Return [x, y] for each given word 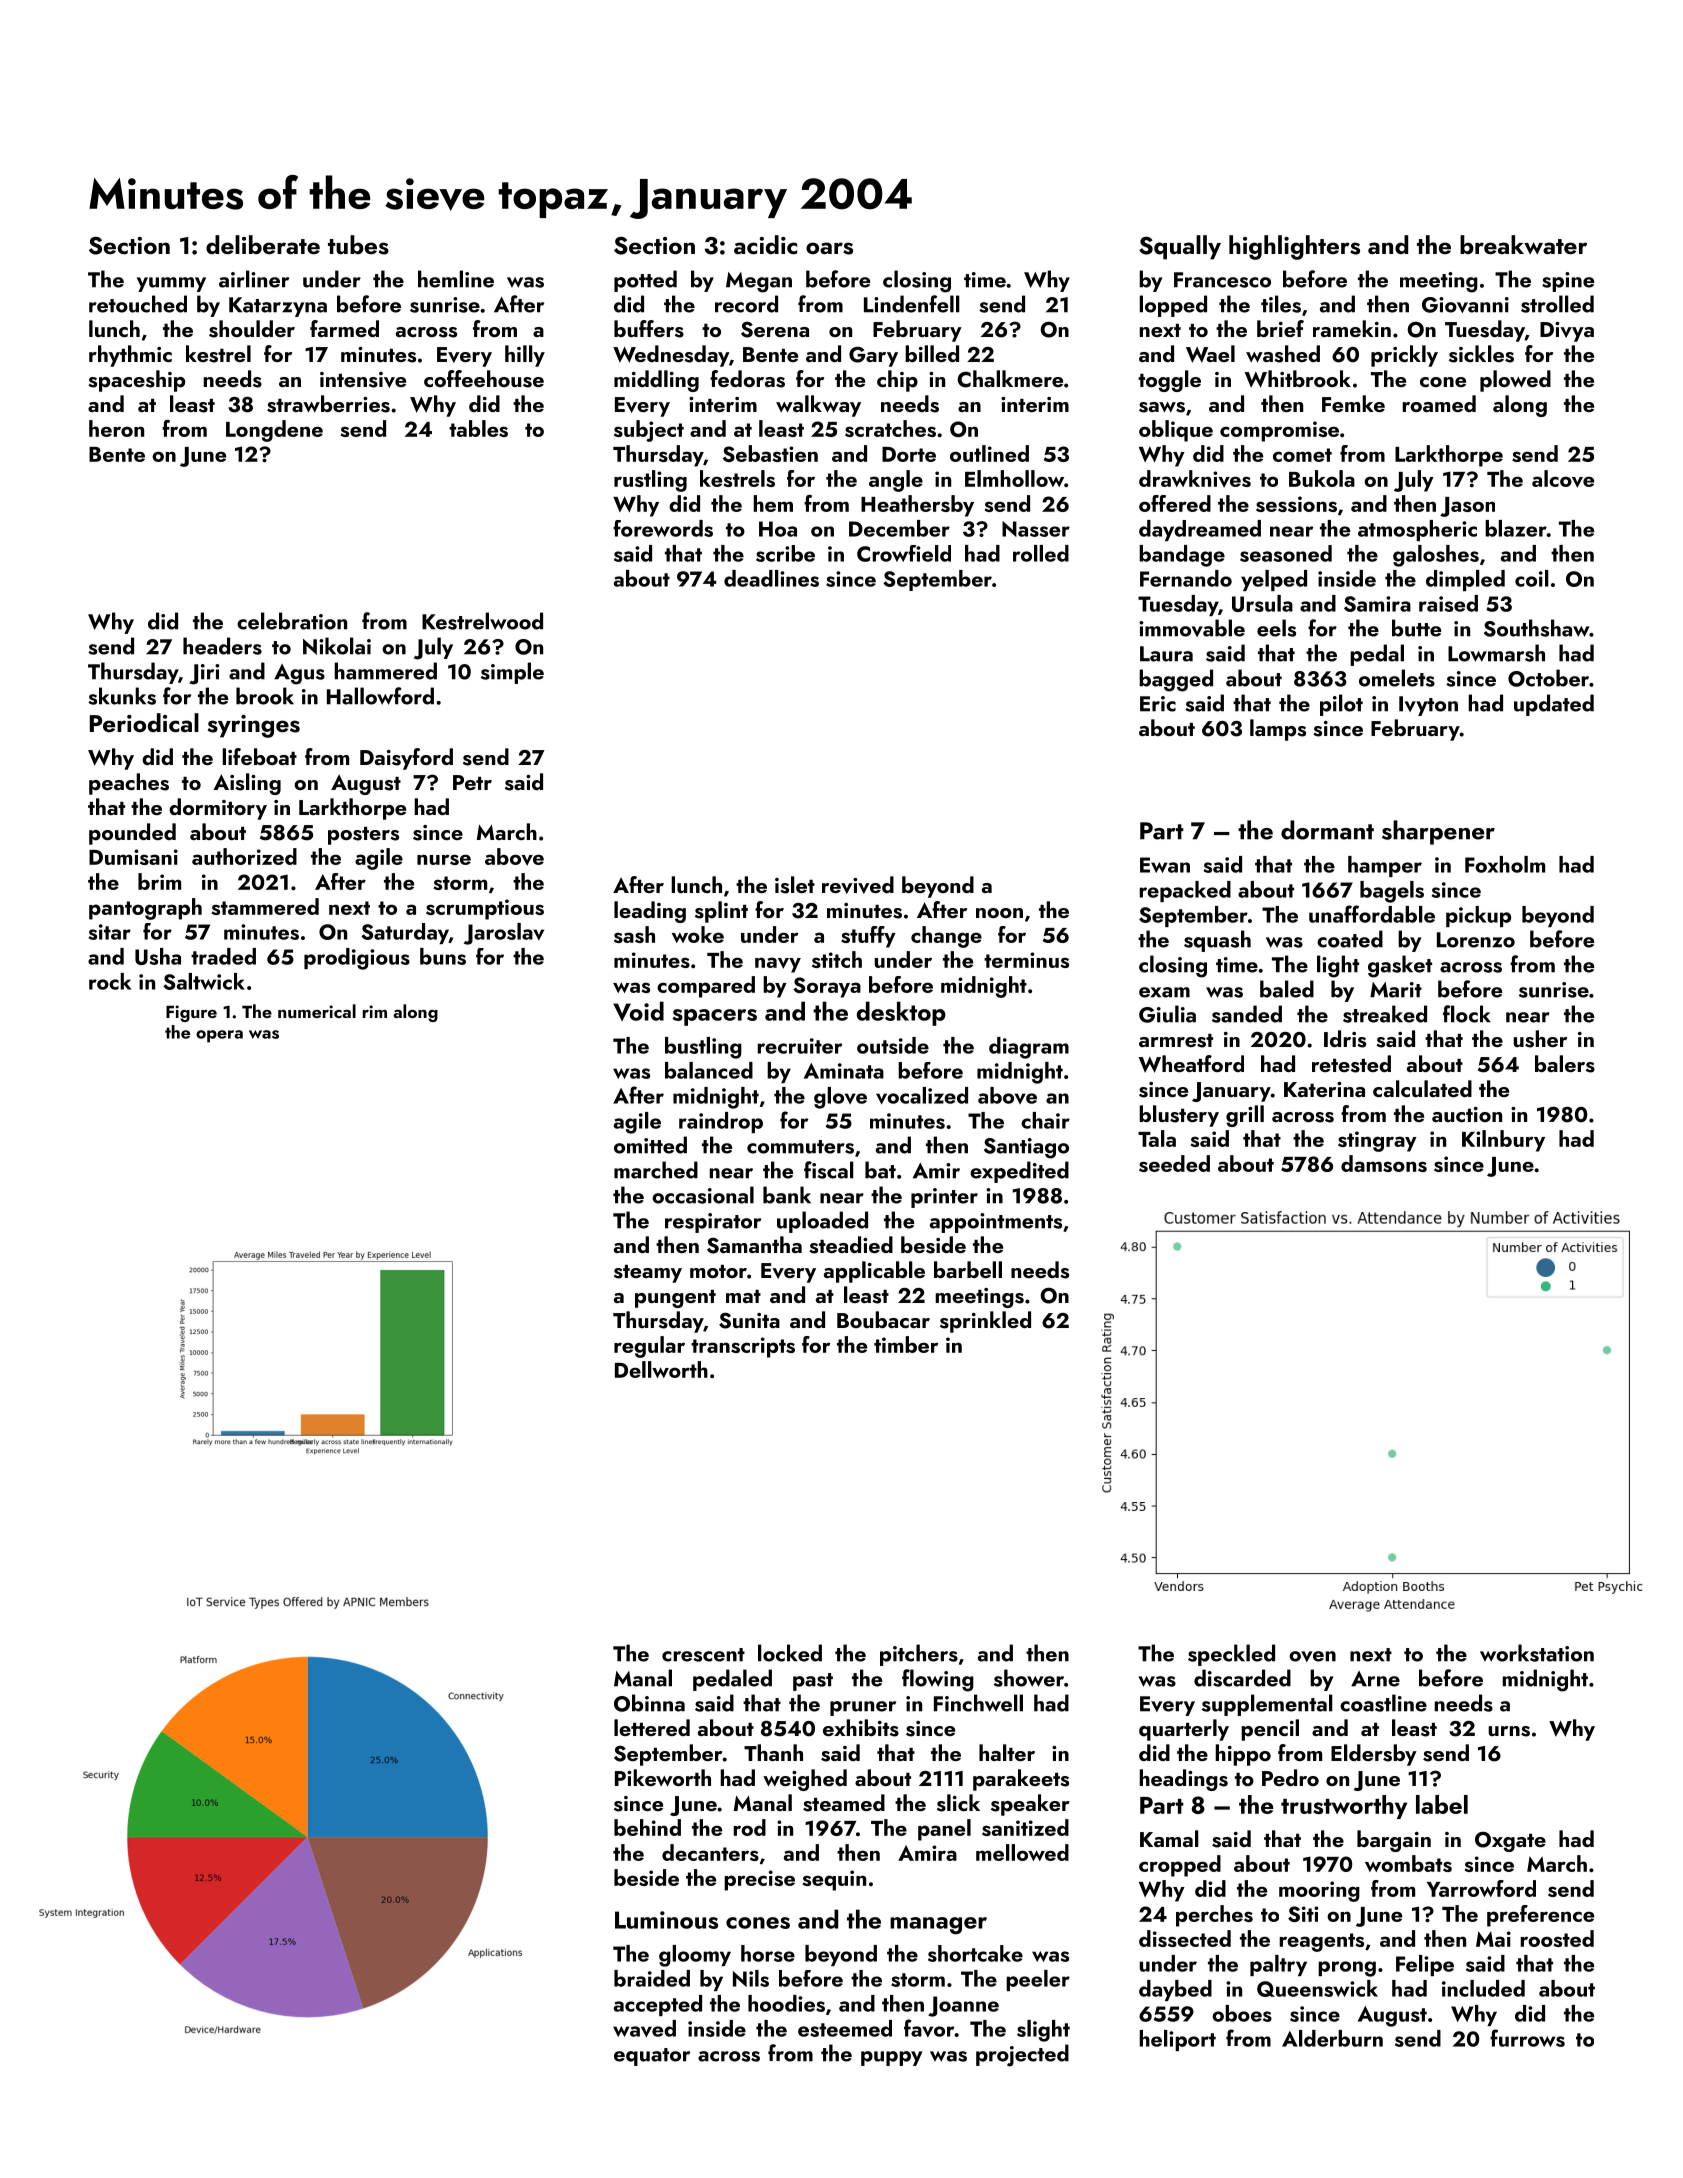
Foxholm [1505, 864]
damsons [1384, 1163]
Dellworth [661, 1369]
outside [893, 1045]
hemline [456, 279]
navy [778, 965]
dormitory [218, 809]
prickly [1404, 356]
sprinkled [985, 1322]
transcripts [743, 1347]
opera [219, 1036]
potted [645, 281]
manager [938, 1926]
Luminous [666, 1920]
